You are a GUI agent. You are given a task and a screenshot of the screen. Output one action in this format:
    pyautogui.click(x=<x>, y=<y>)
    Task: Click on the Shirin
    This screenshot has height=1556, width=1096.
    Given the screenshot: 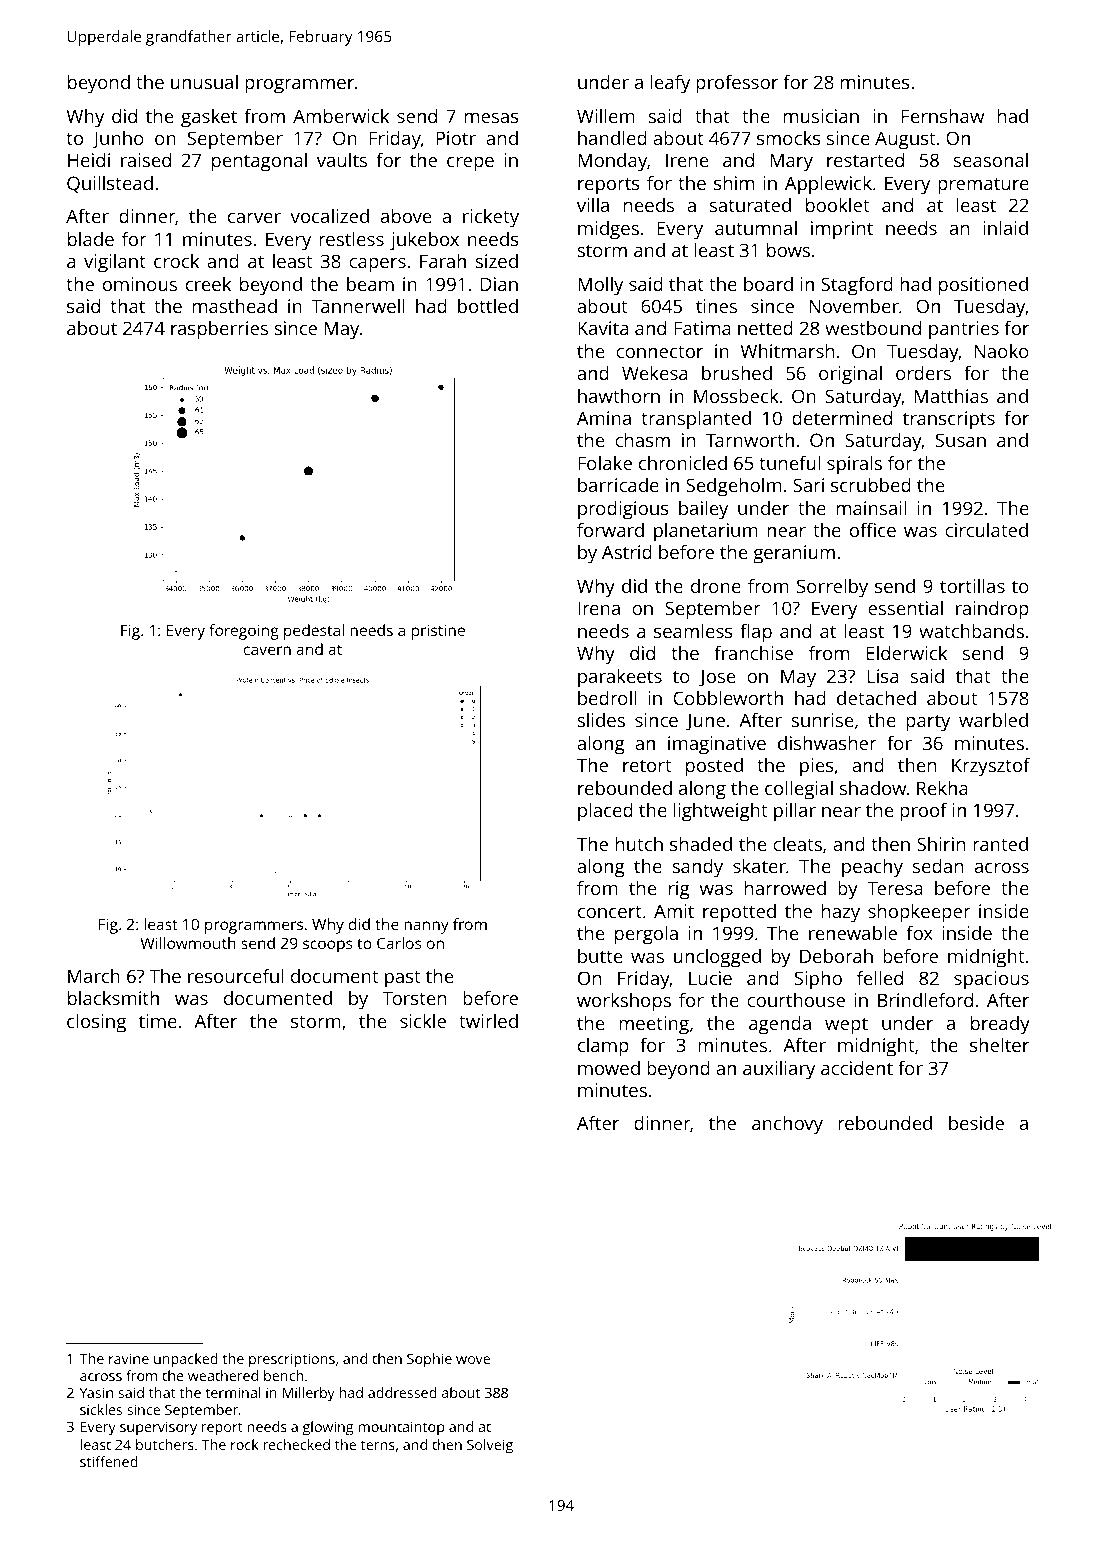 What is the action you would take?
    pyautogui.click(x=941, y=844)
